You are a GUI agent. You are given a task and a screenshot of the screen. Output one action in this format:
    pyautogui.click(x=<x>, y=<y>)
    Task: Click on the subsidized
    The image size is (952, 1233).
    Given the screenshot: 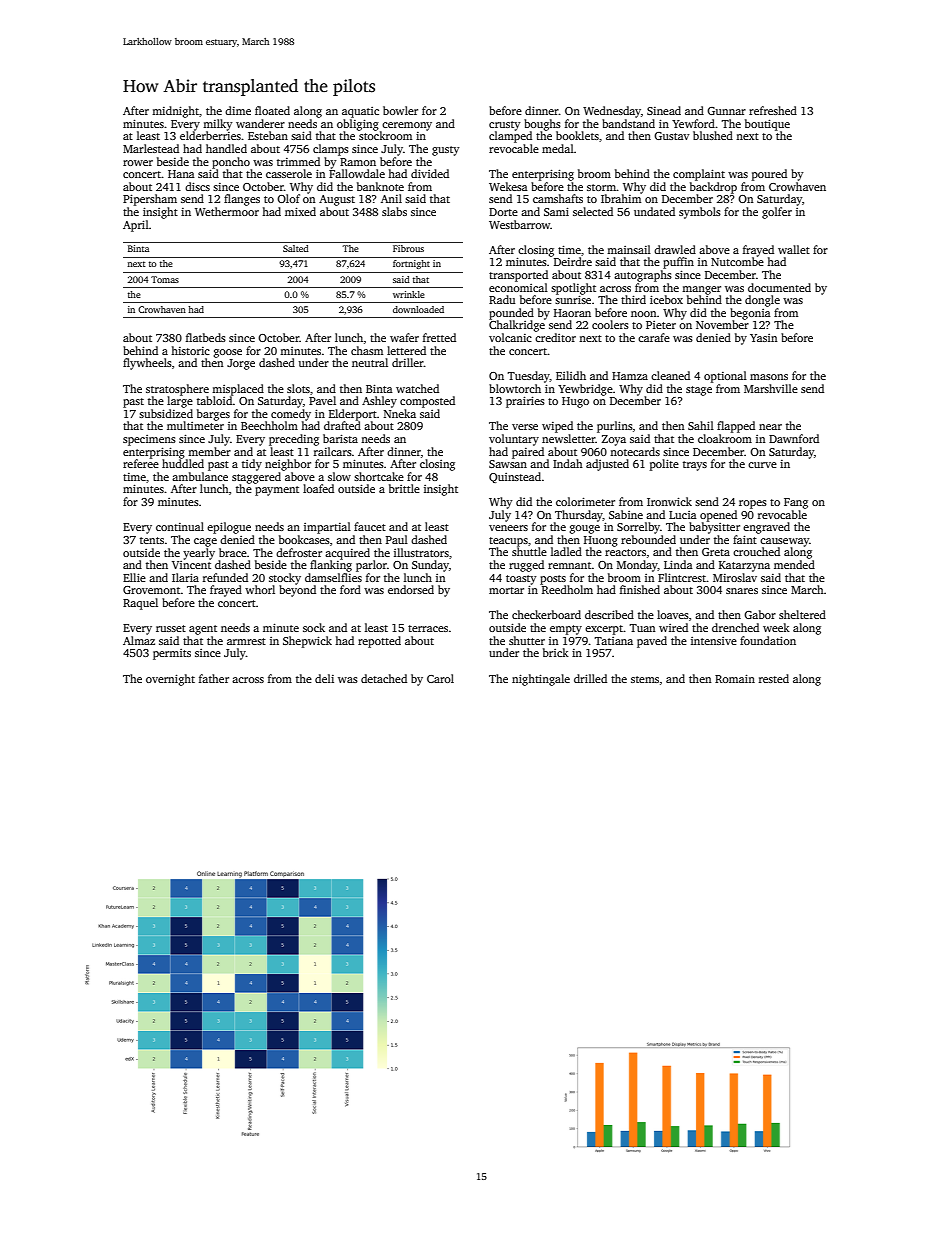 What is the action you would take?
    pyautogui.click(x=166, y=413)
